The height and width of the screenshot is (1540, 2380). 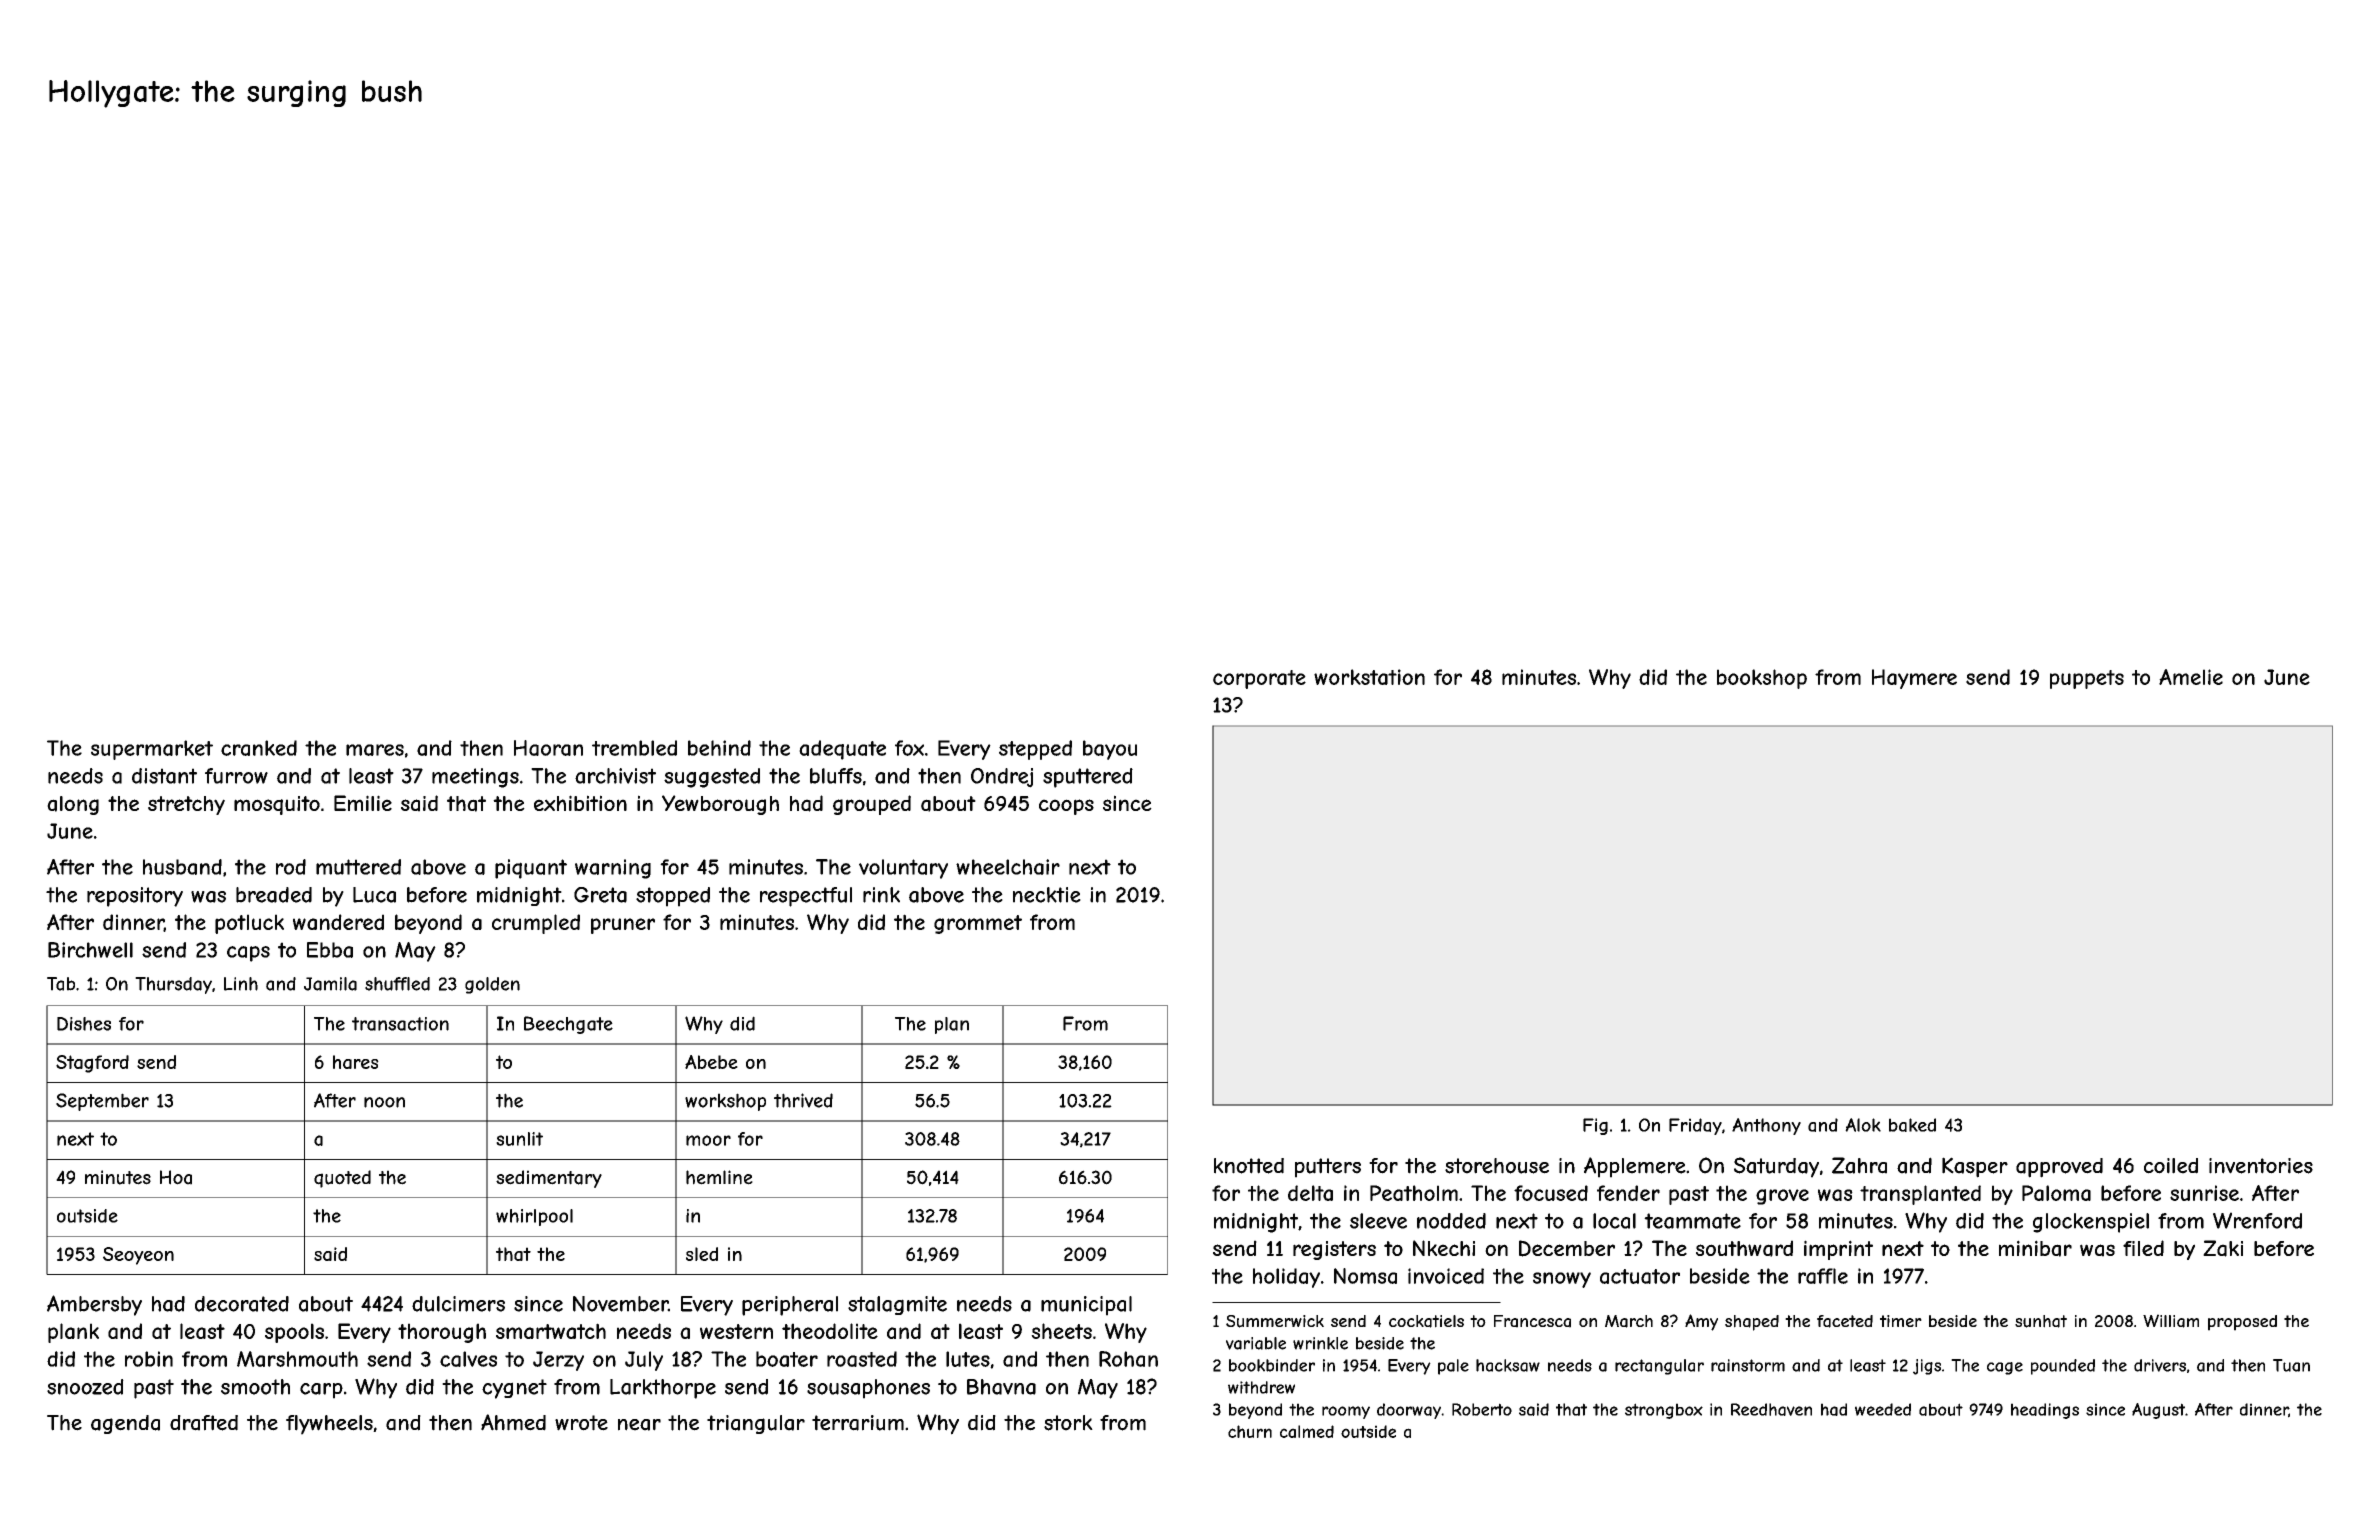 What do you see at coordinates (1762, 679) in the screenshot?
I see `bookshop` at bounding box center [1762, 679].
